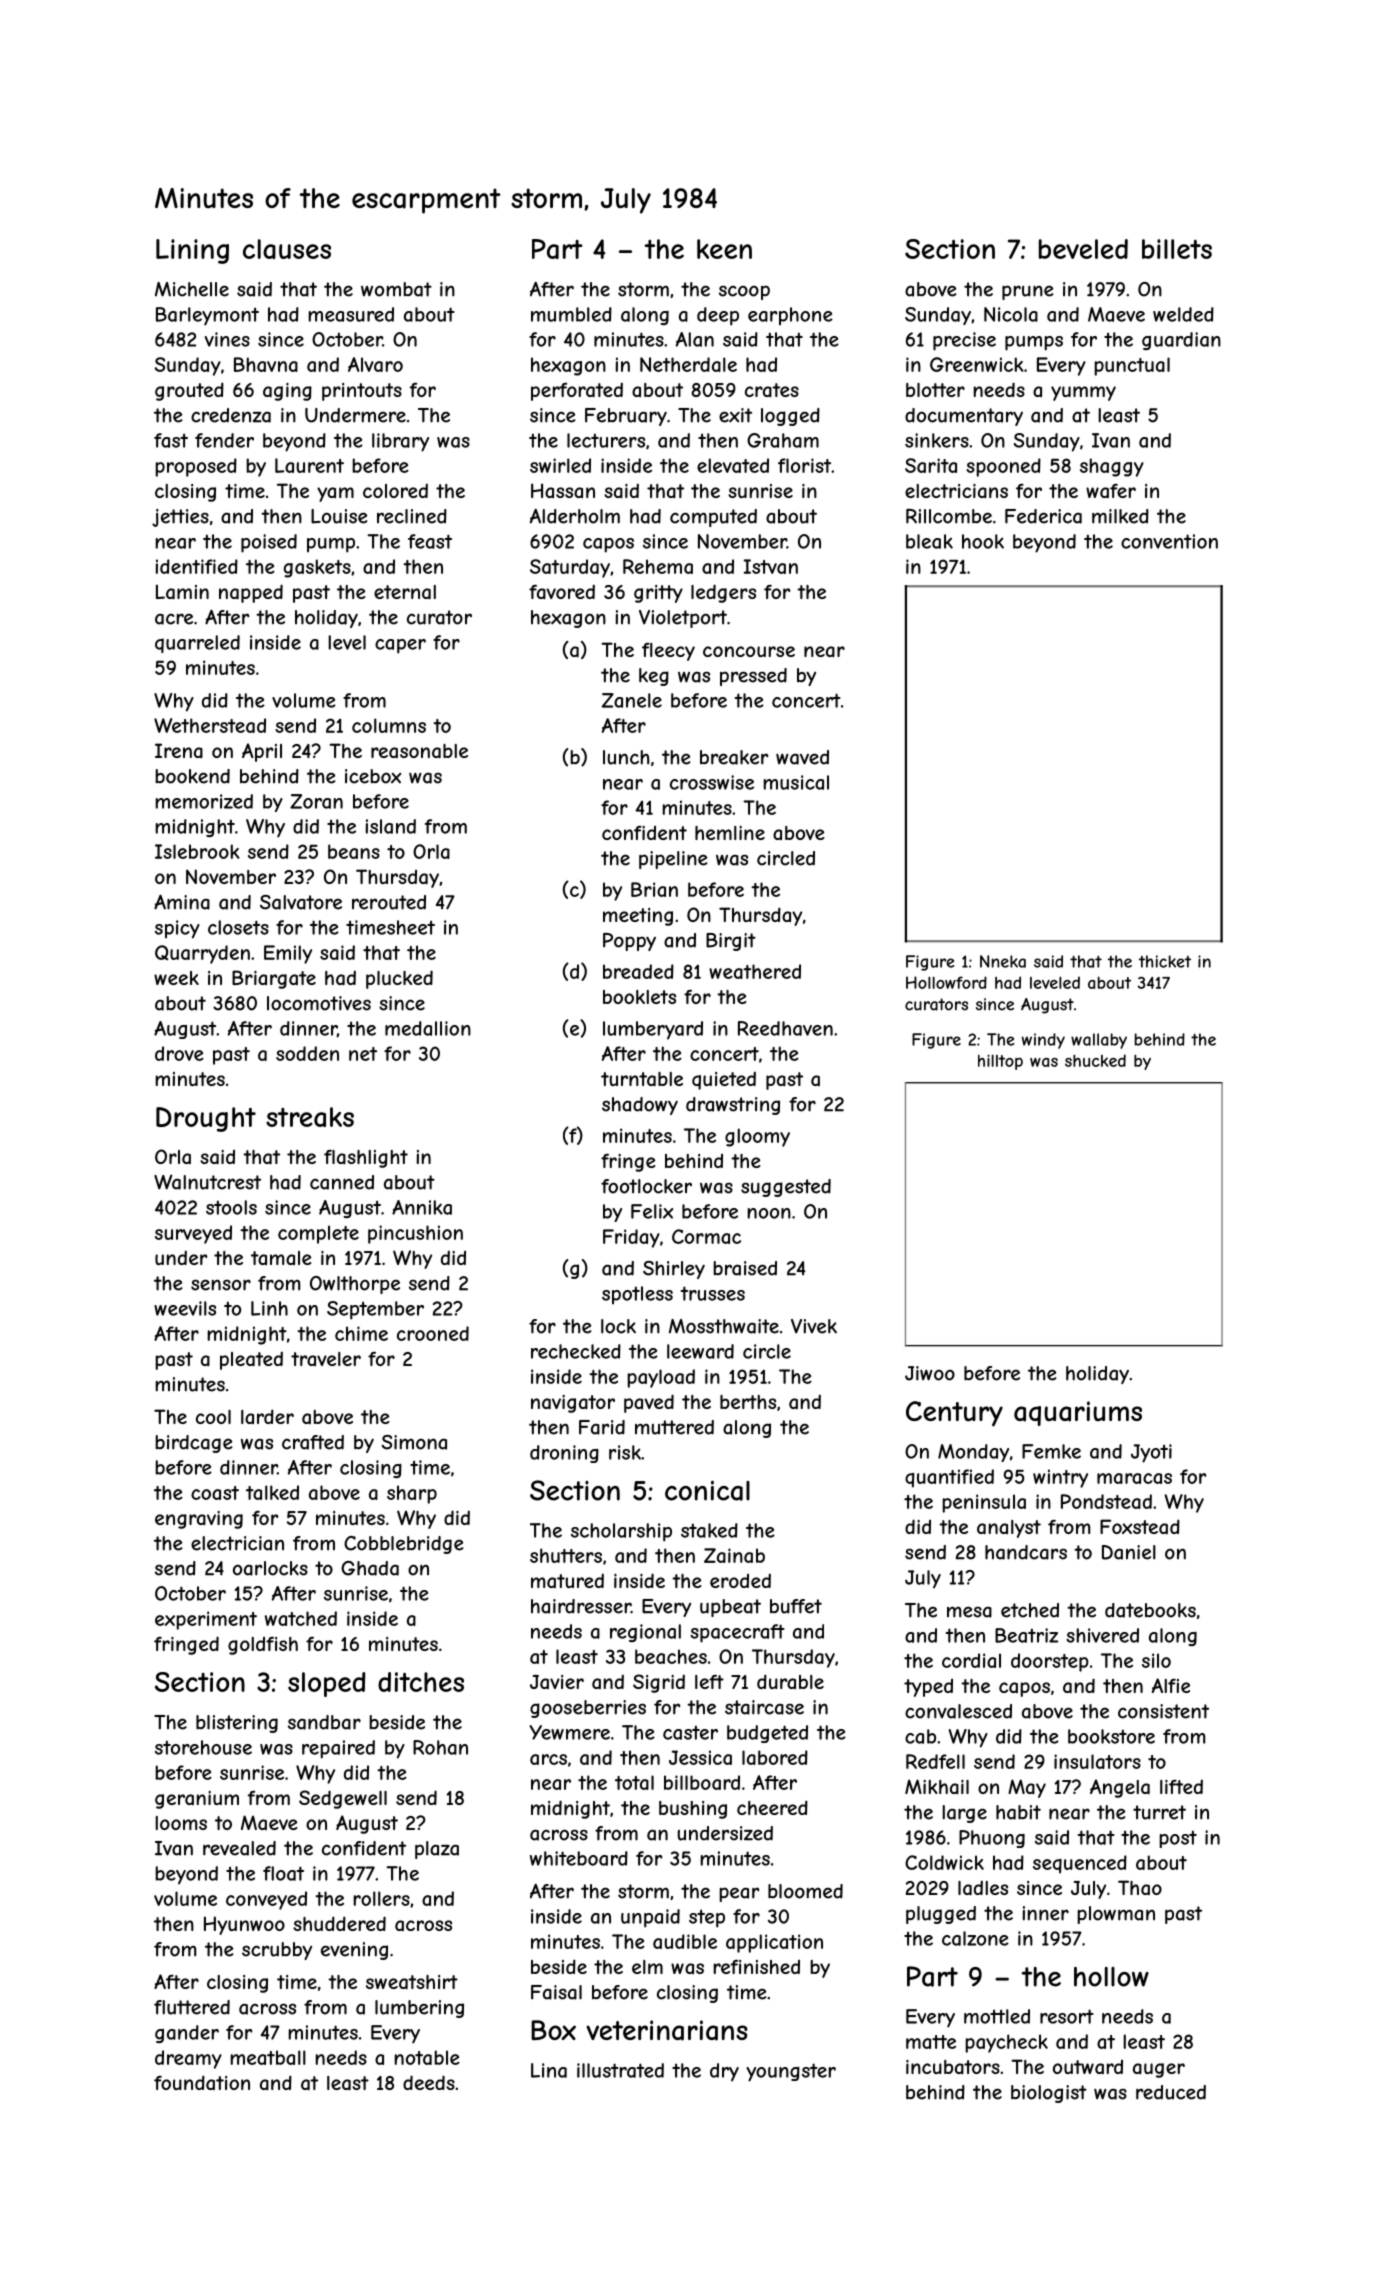  What do you see at coordinates (650, 1918) in the document?
I see `unpaid` at bounding box center [650, 1918].
